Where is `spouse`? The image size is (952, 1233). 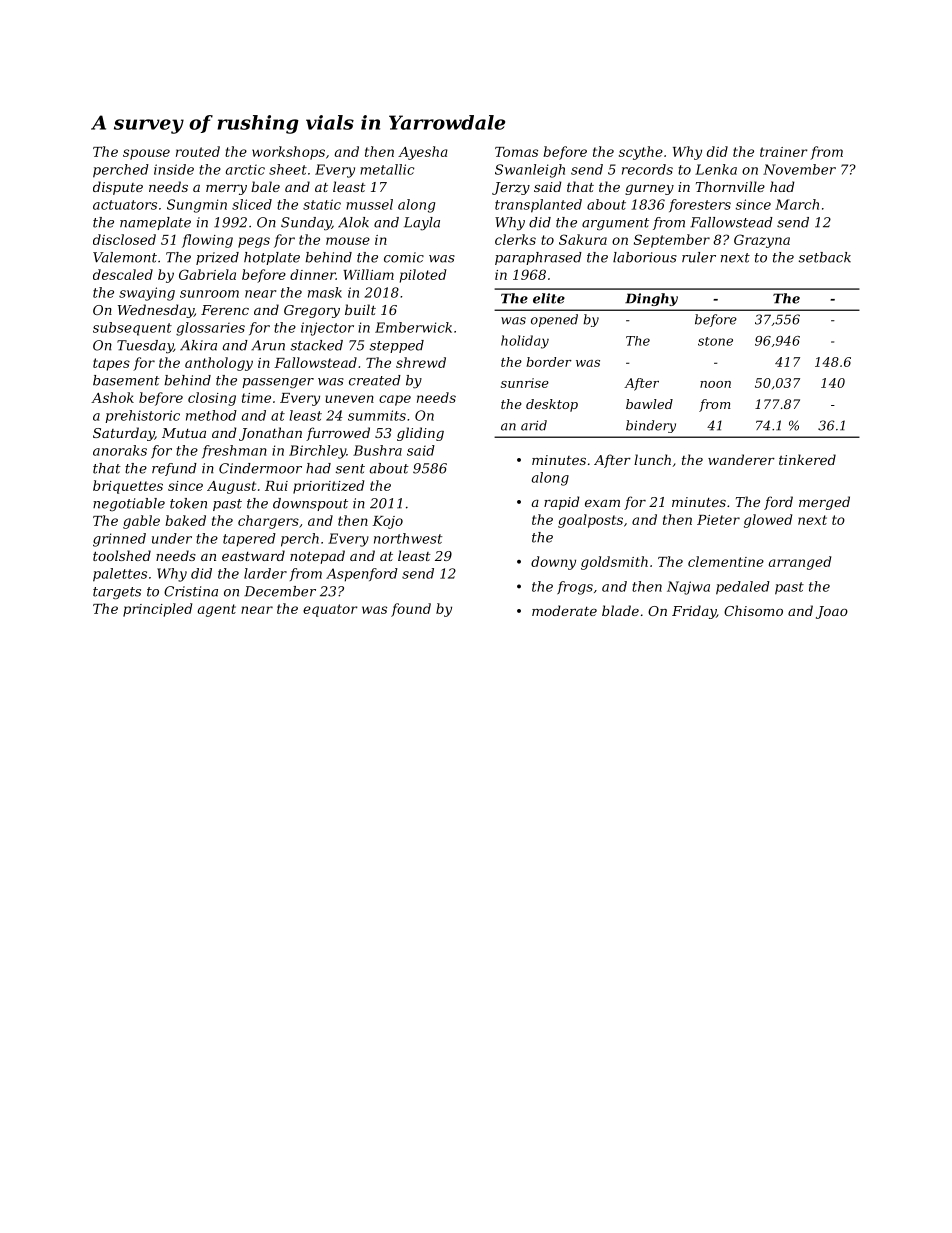
spouse is located at coordinates (146, 154).
